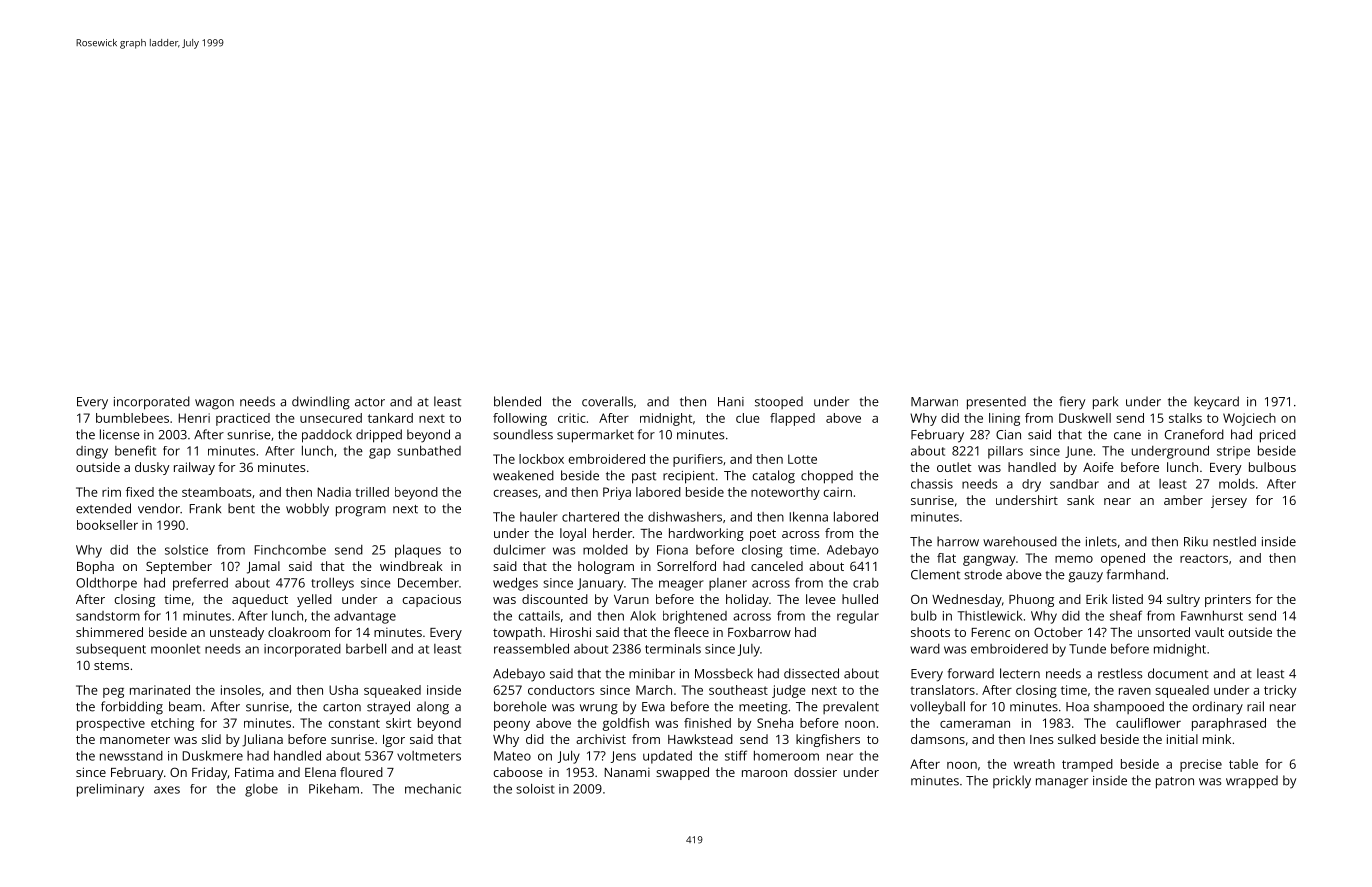 The width and height of the screenshot is (1372, 887). Describe the element at coordinates (113, 693) in the screenshot. I see `peg` at that location.
